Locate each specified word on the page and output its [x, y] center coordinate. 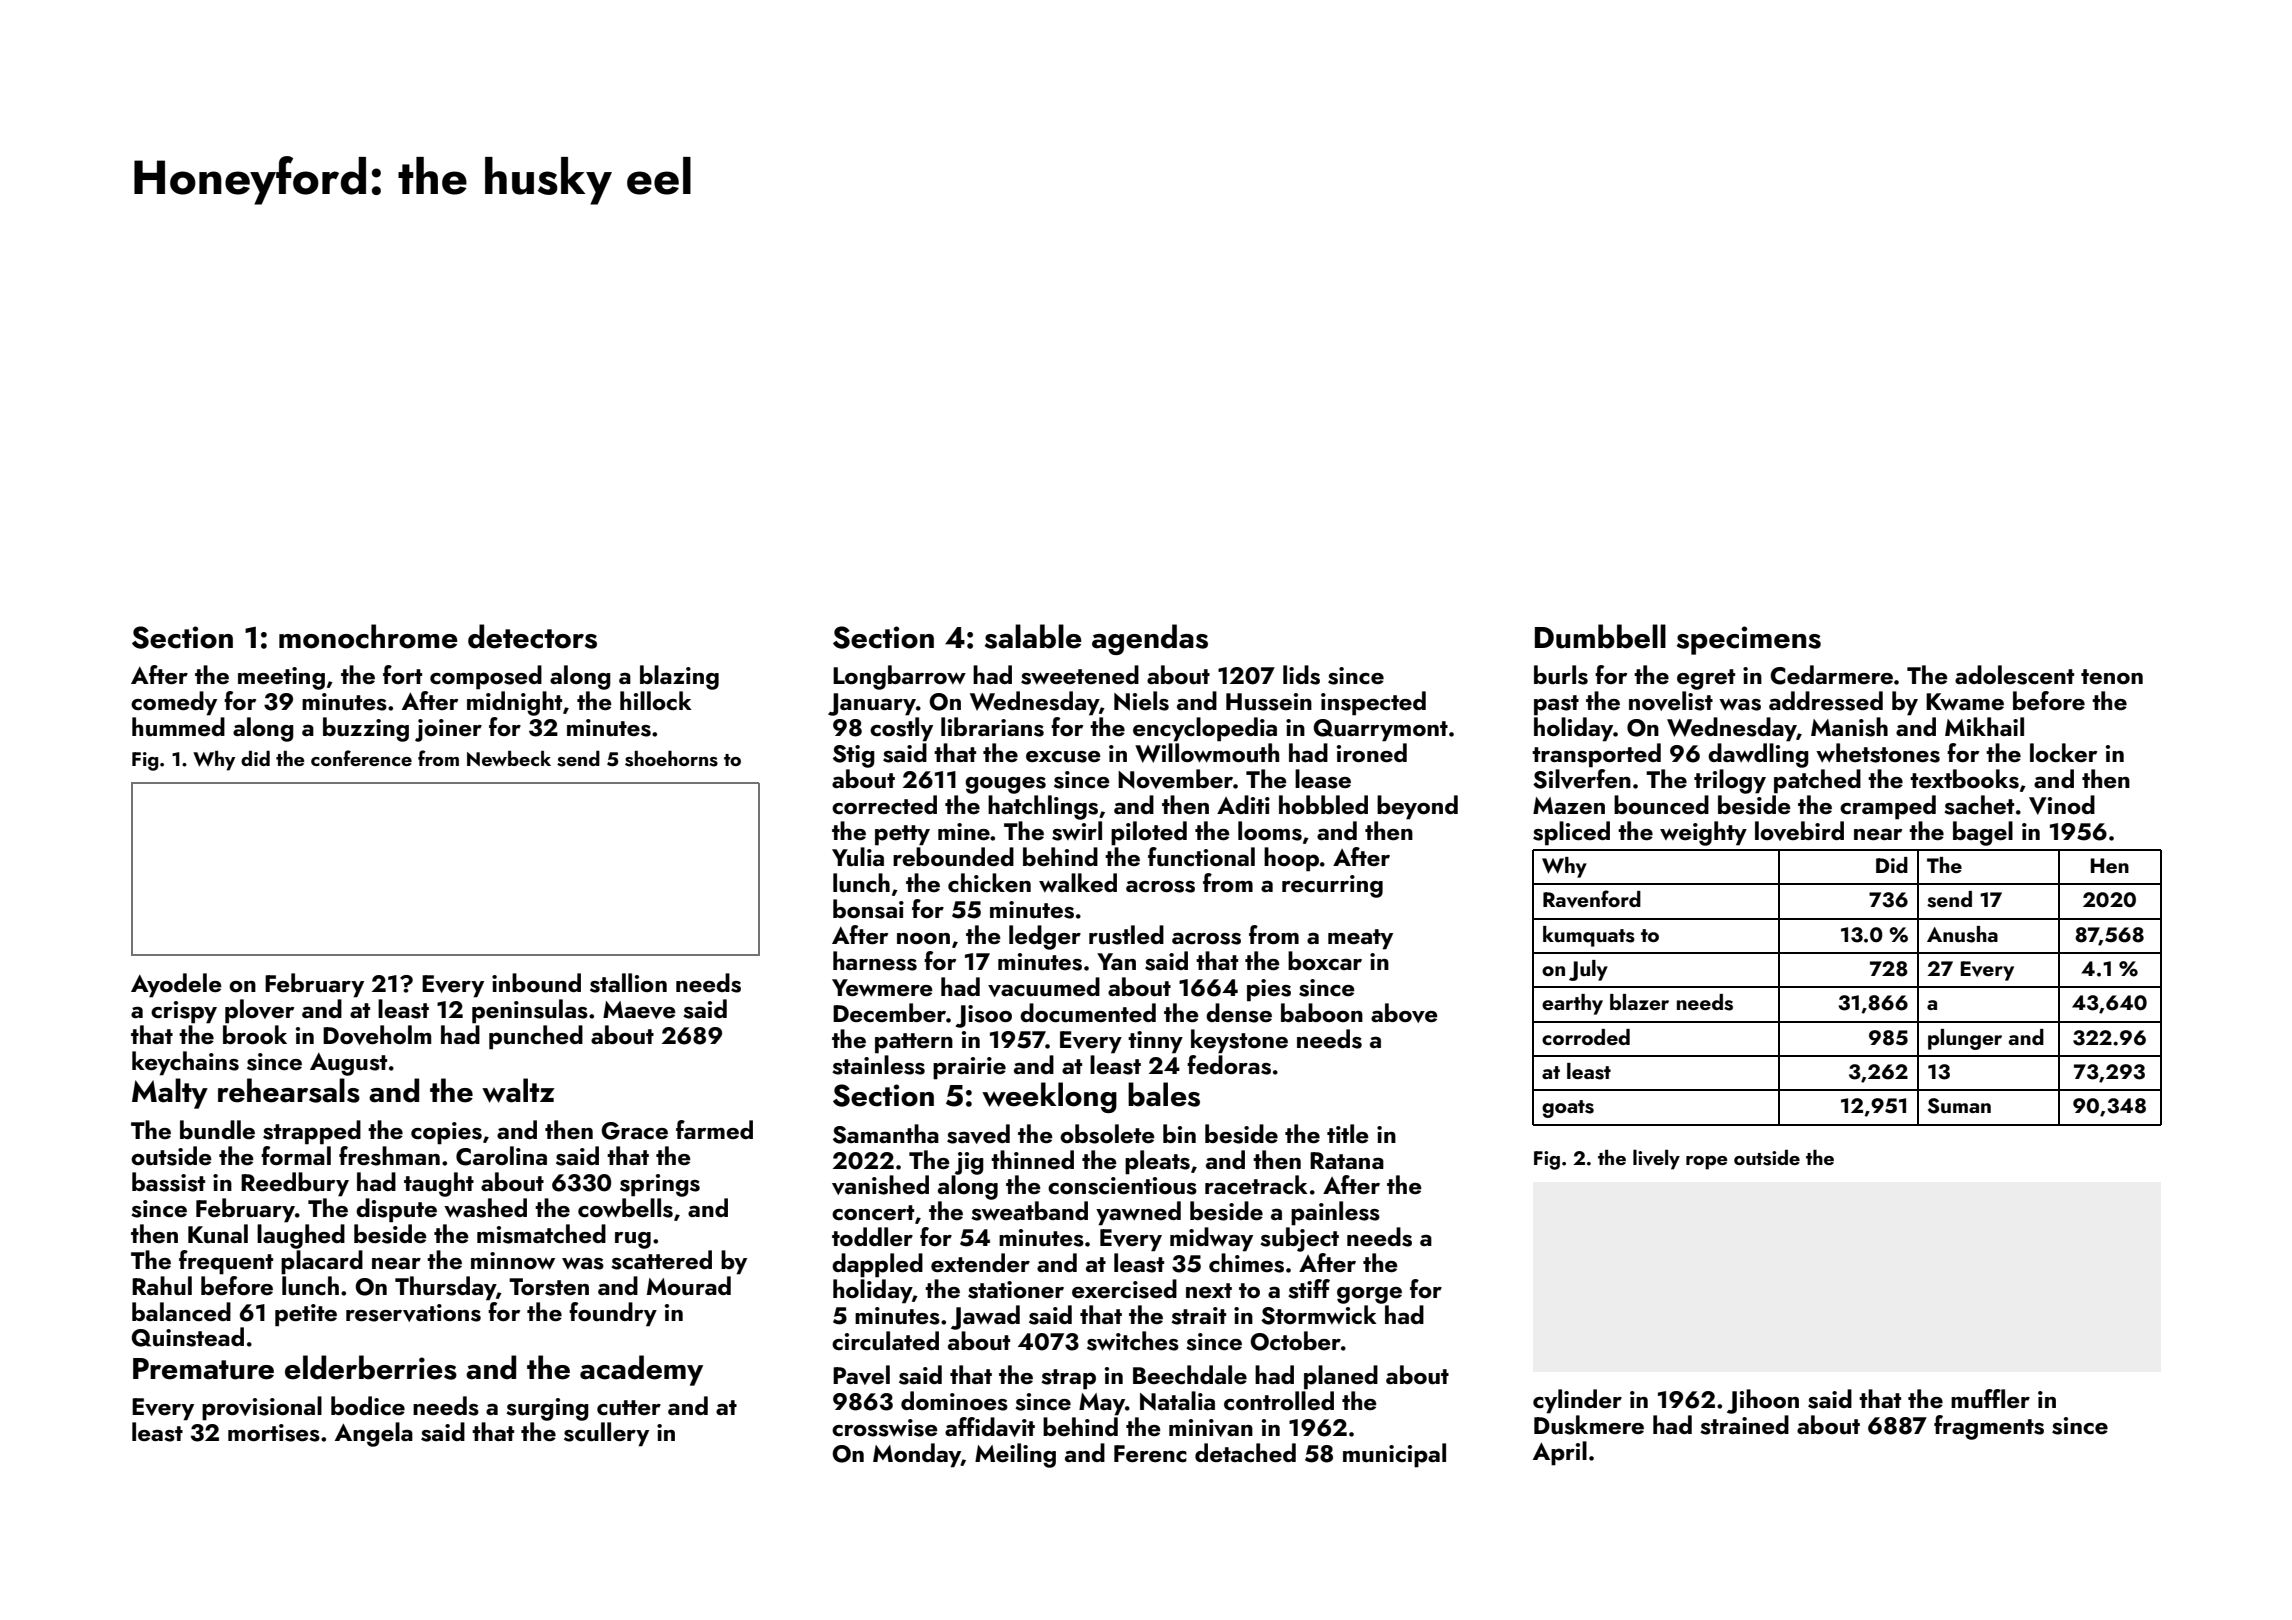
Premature [203, 1369]
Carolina [501, 1156]
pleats [1157, 1162]
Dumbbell [1600, 636]
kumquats [1589, 936]
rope [1707, 1163]
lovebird [1799, 831]
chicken [989, 882]
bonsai [868, 909]
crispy [184, 1012]
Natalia [1177, 1401]
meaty [1360, 939]
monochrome [368, 636]
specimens [1749, 640]
